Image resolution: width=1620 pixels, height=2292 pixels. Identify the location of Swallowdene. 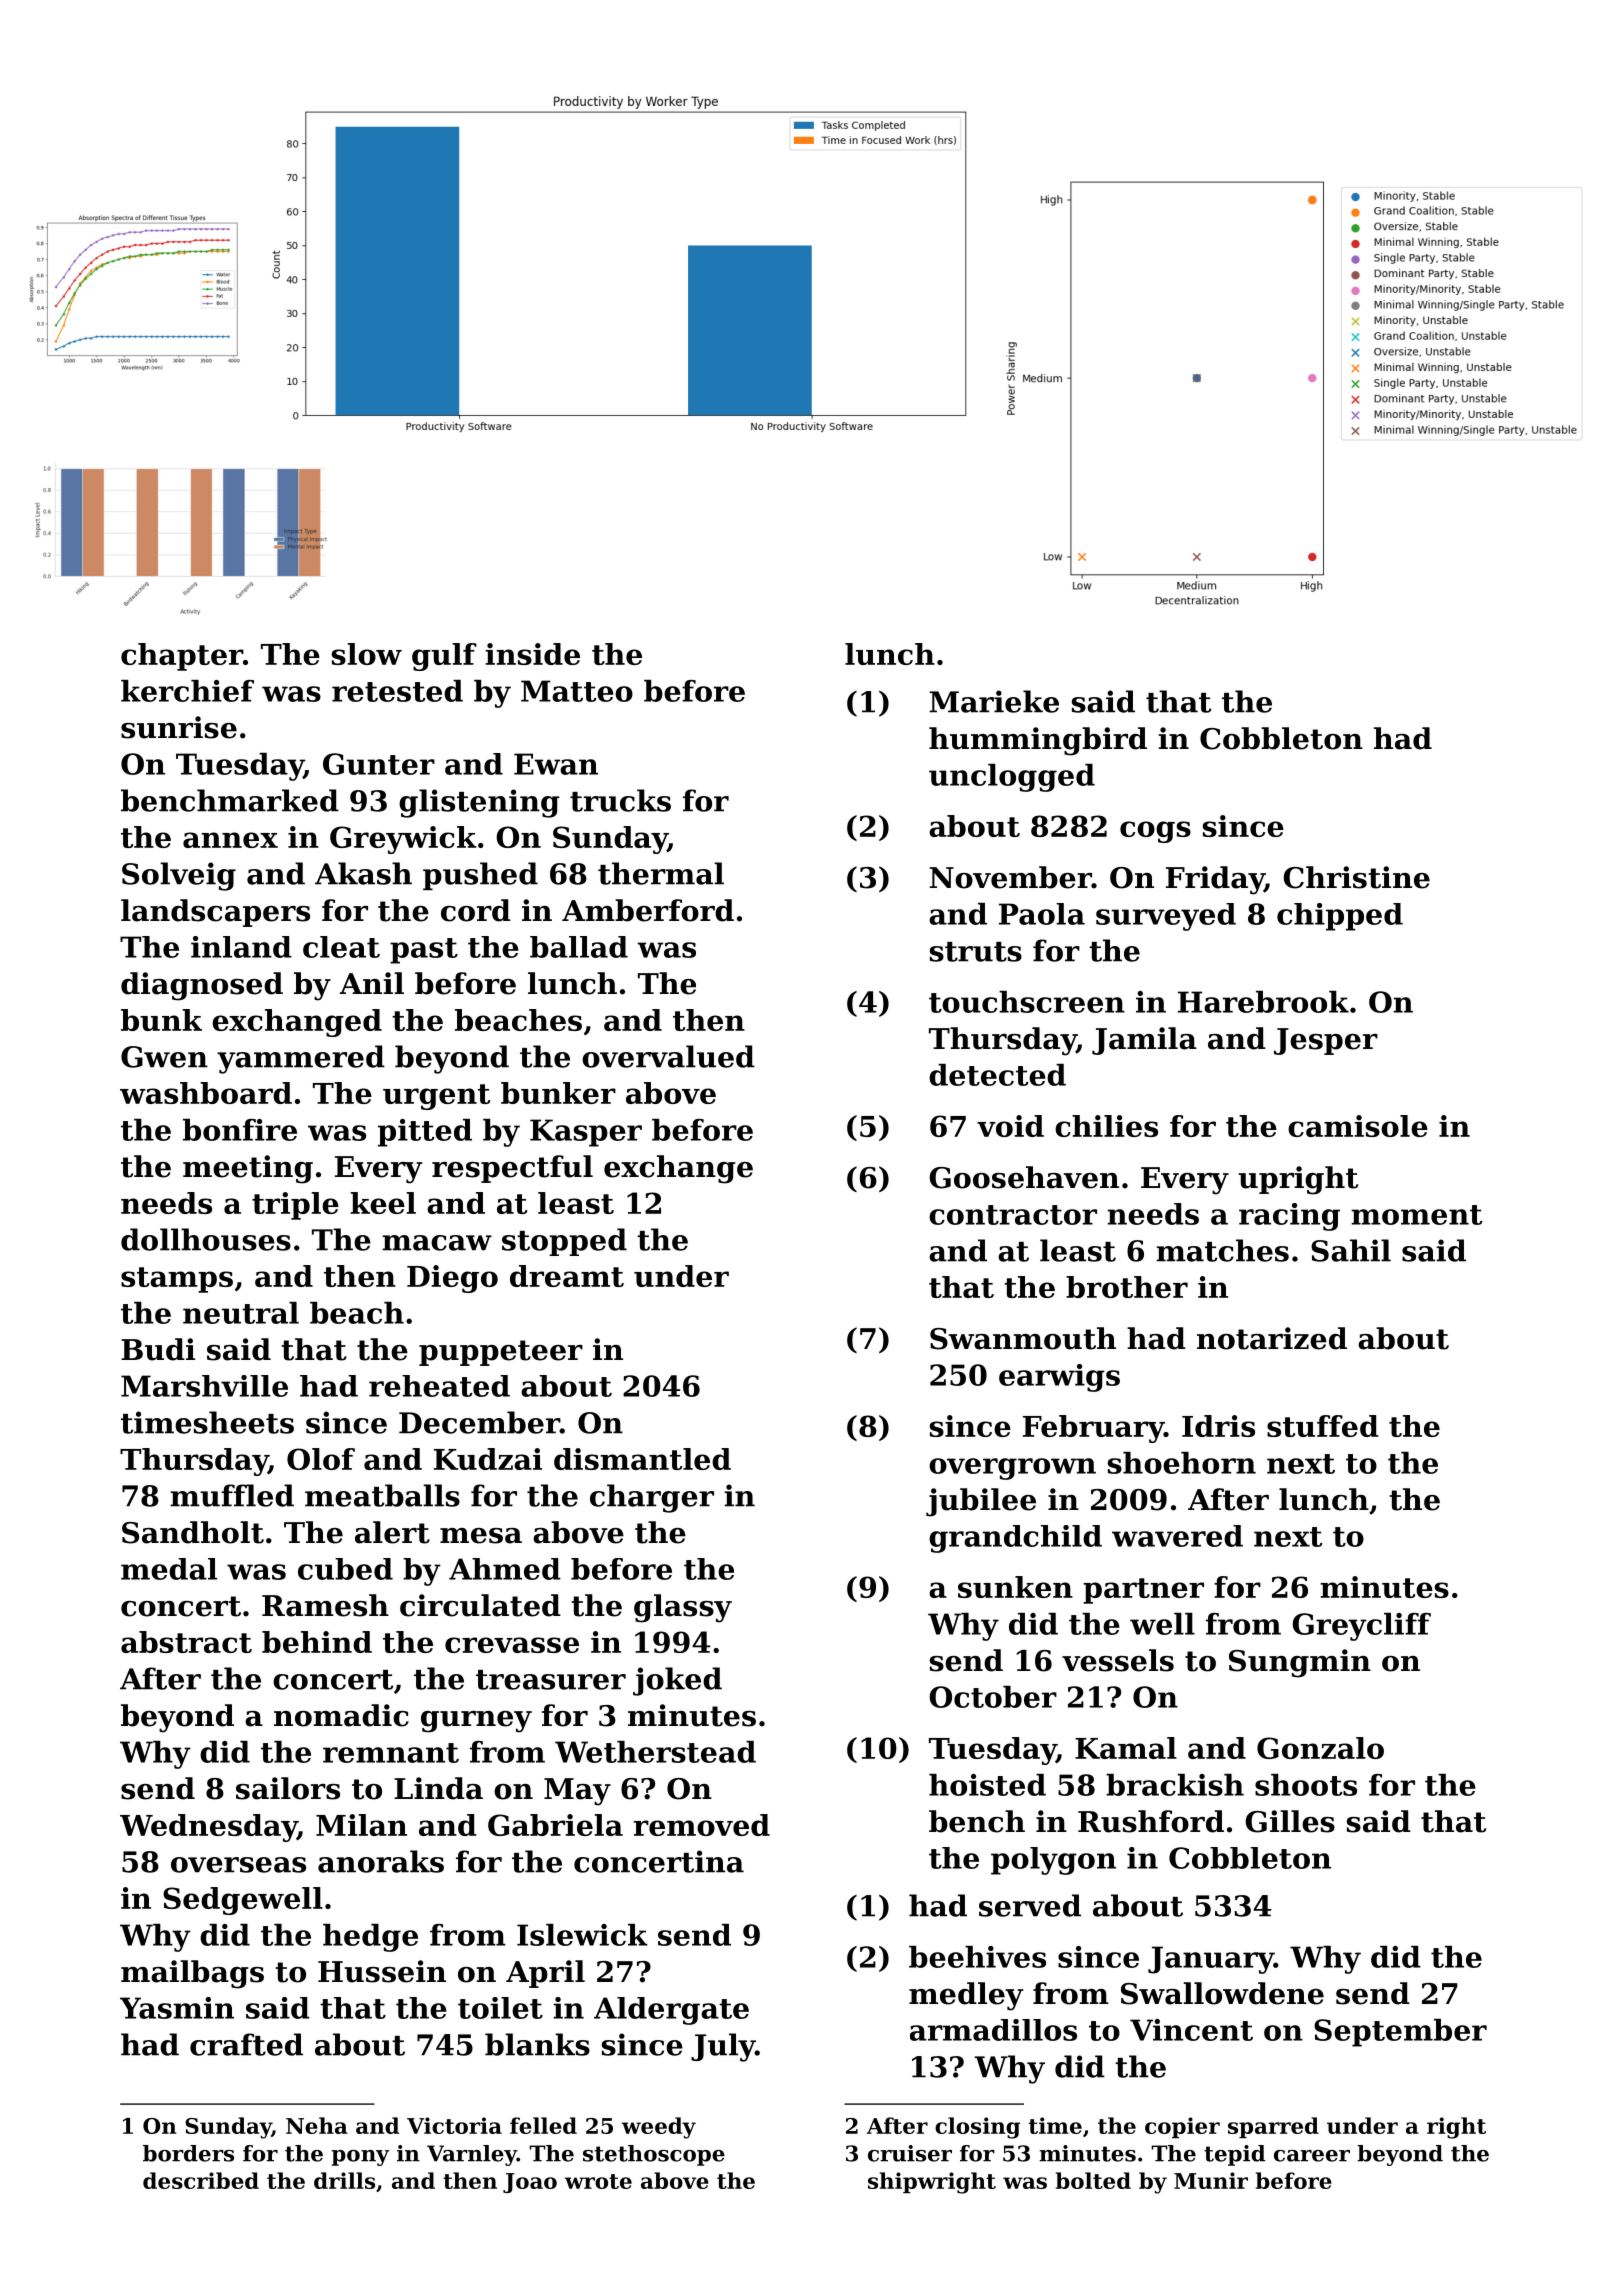
(1222, 1993).
